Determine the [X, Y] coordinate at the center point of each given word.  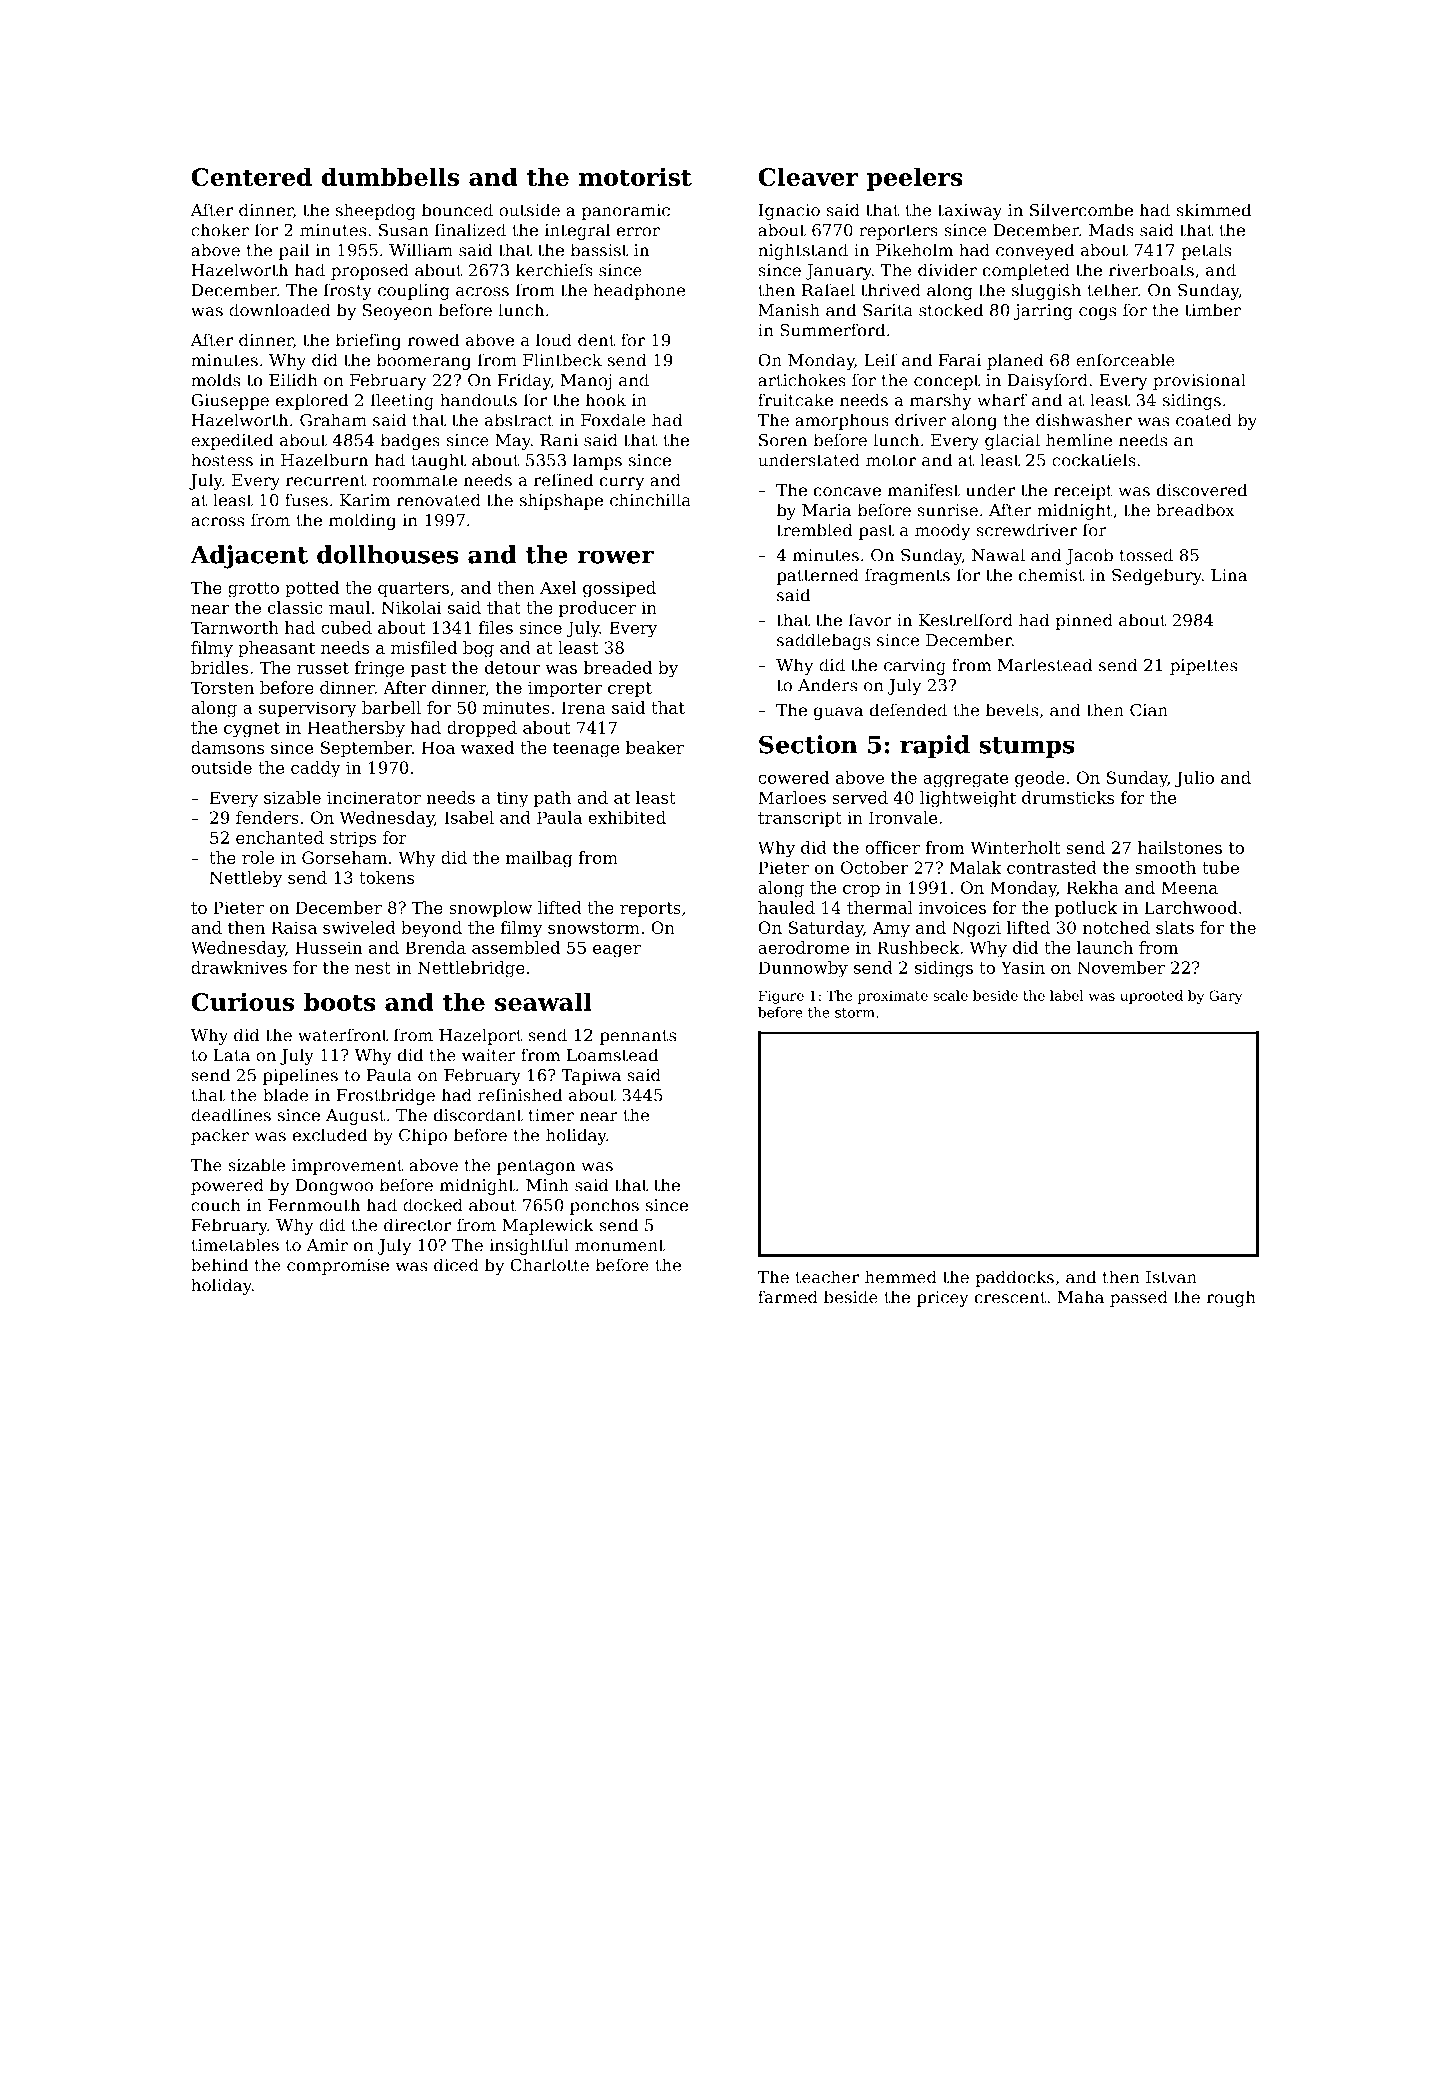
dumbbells [390, 176]
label [1067, 995]
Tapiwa [591, 1077]
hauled [786, 907]
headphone [639, 291]
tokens [386, 877]
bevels [1012, 710]
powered [227, 1186]
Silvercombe [1081, 210]
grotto [253, 590]
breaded [618, 667]
